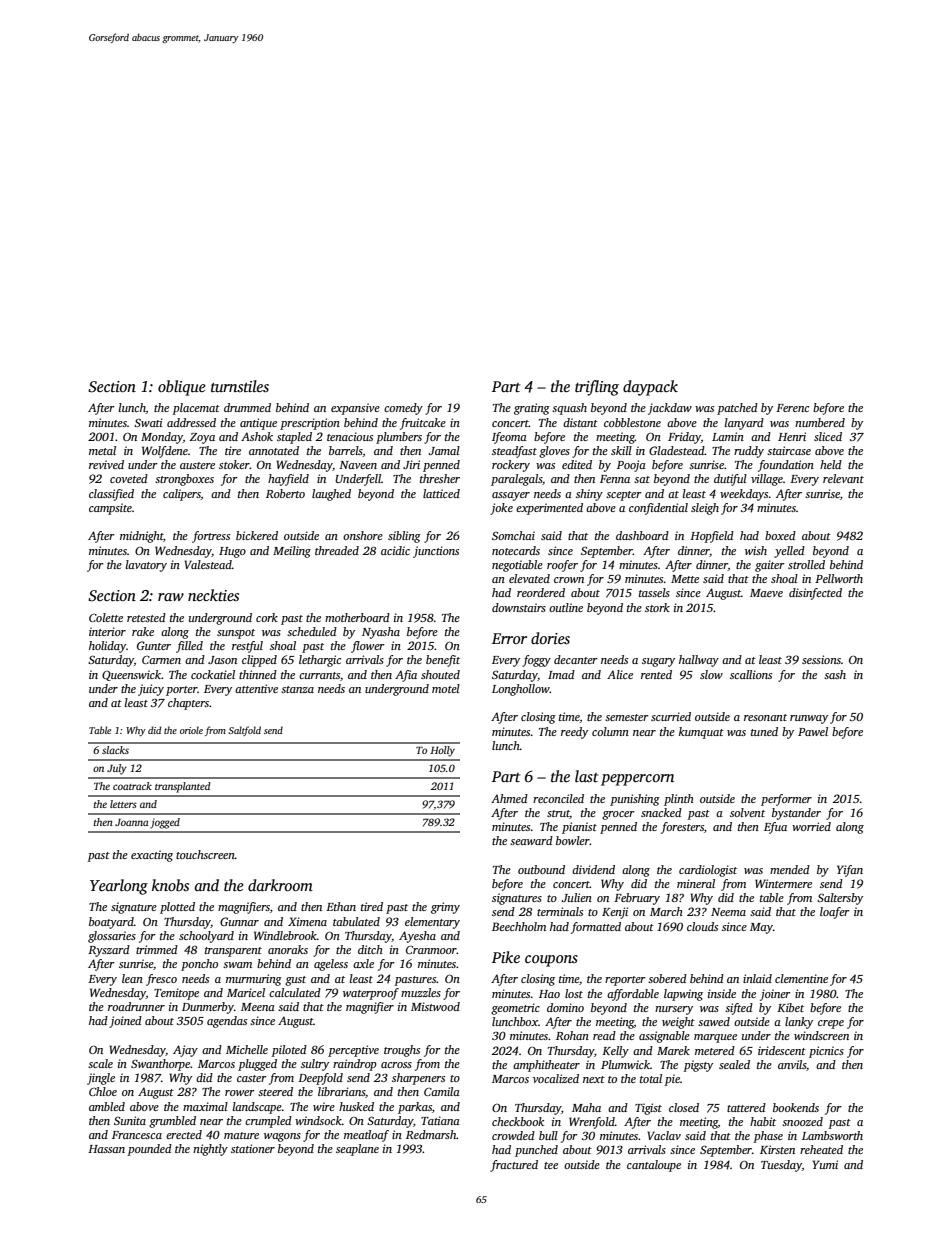  I want to click on slacks, so click(115, 750).
